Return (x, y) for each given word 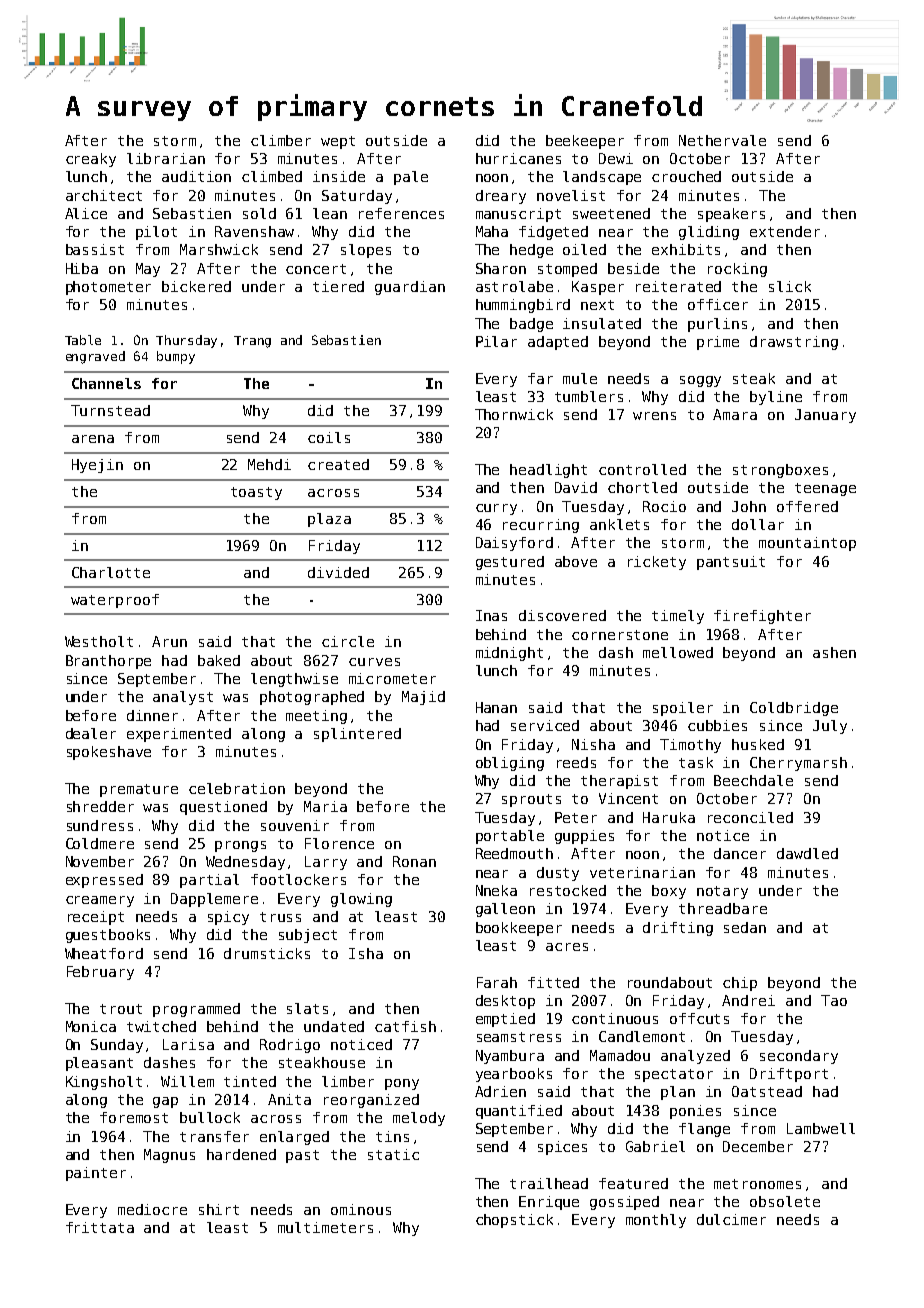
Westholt (99, 641)
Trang (252, 342)
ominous (361, 1209)
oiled (584, 249)
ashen (834, 652)
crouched (686, 176)
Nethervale (722, 140)
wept (338, 142)
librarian (166, 158)
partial (209, 881)
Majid (423, 698)
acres (567, 947)
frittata (100, 1227)
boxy (669, 892)
